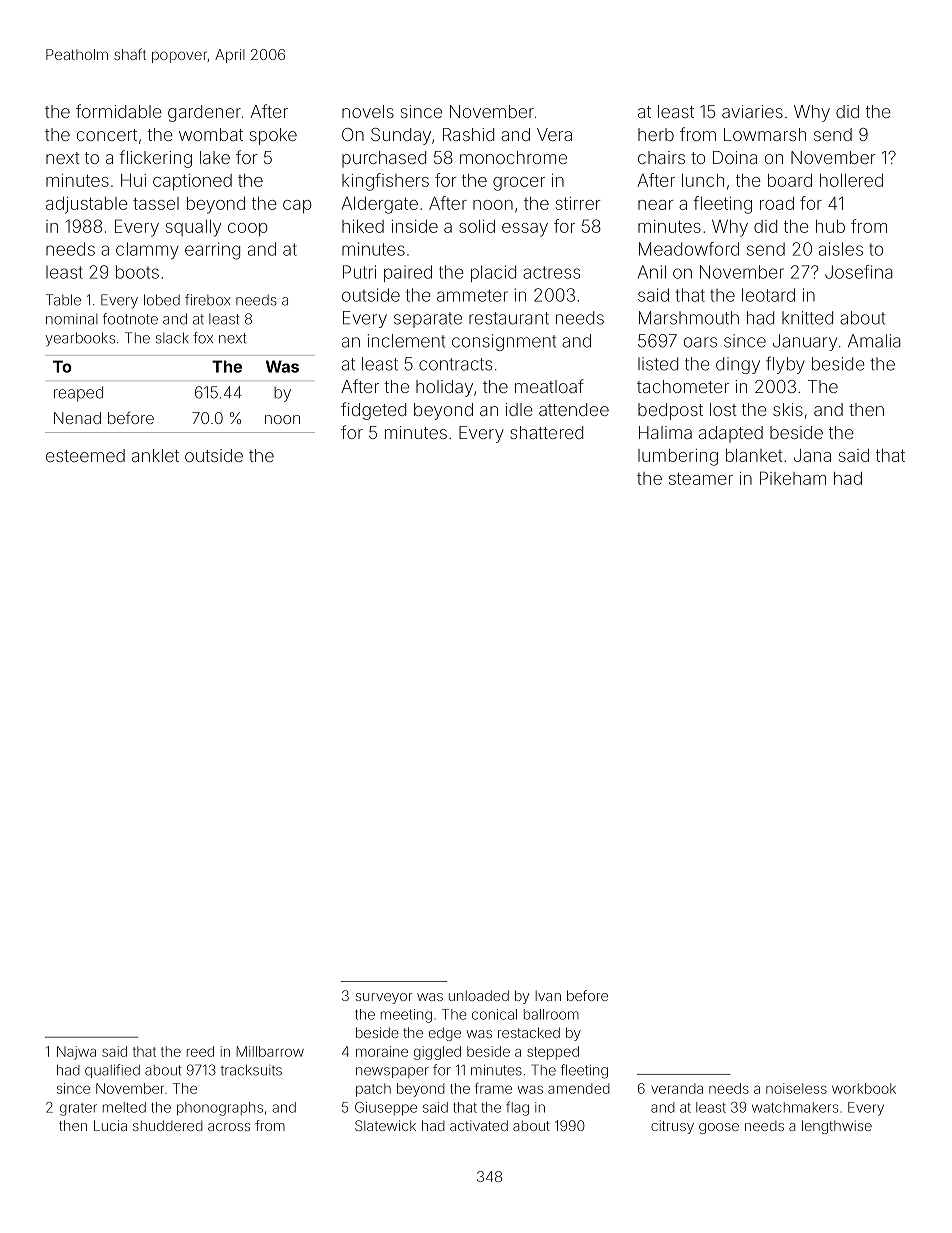 The image size is (952, 1233). Describe the element at coordinates (155, 455) in the image. I see `anklet` at that location.
